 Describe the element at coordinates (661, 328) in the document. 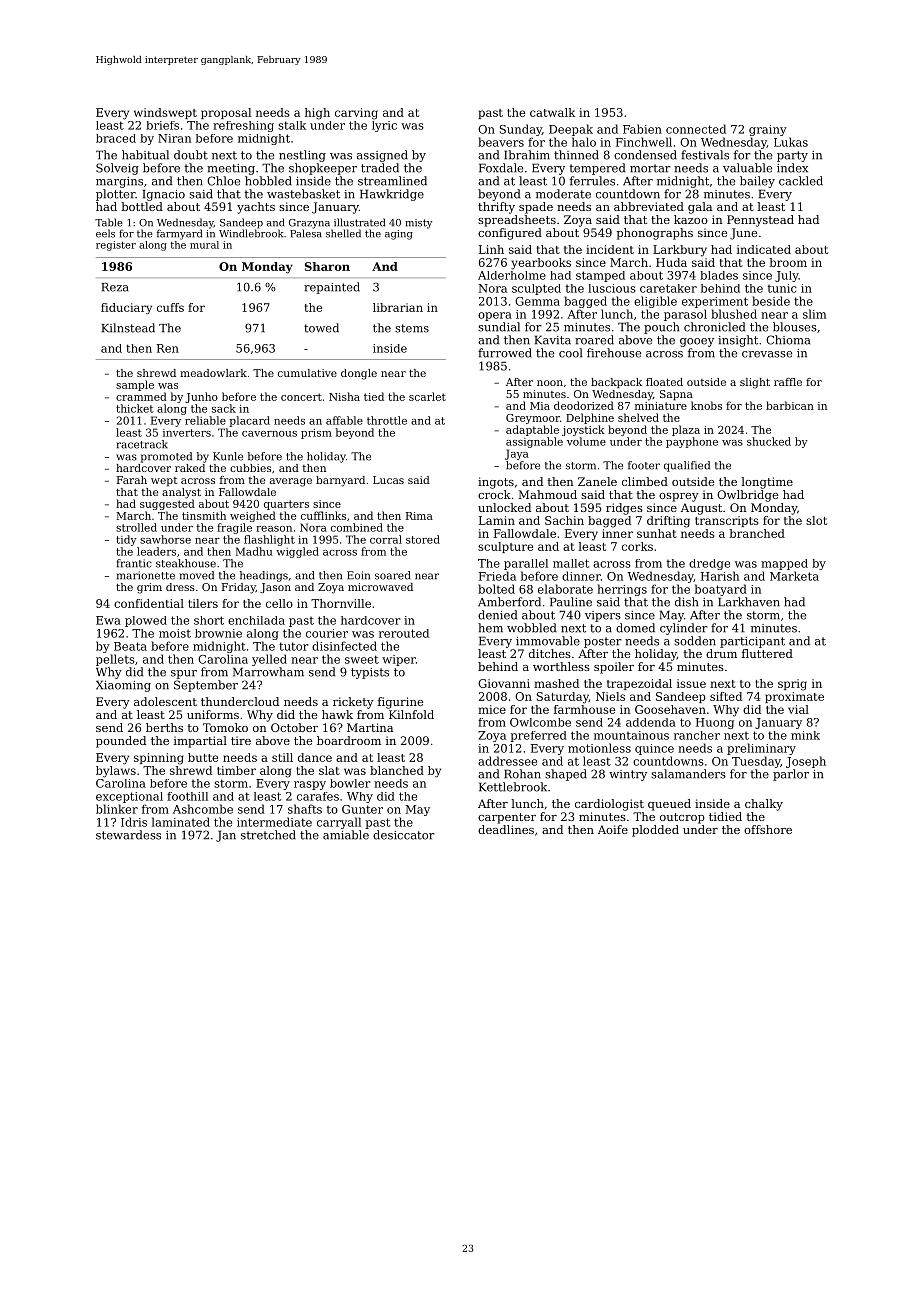

I see `pouch` at that location.
